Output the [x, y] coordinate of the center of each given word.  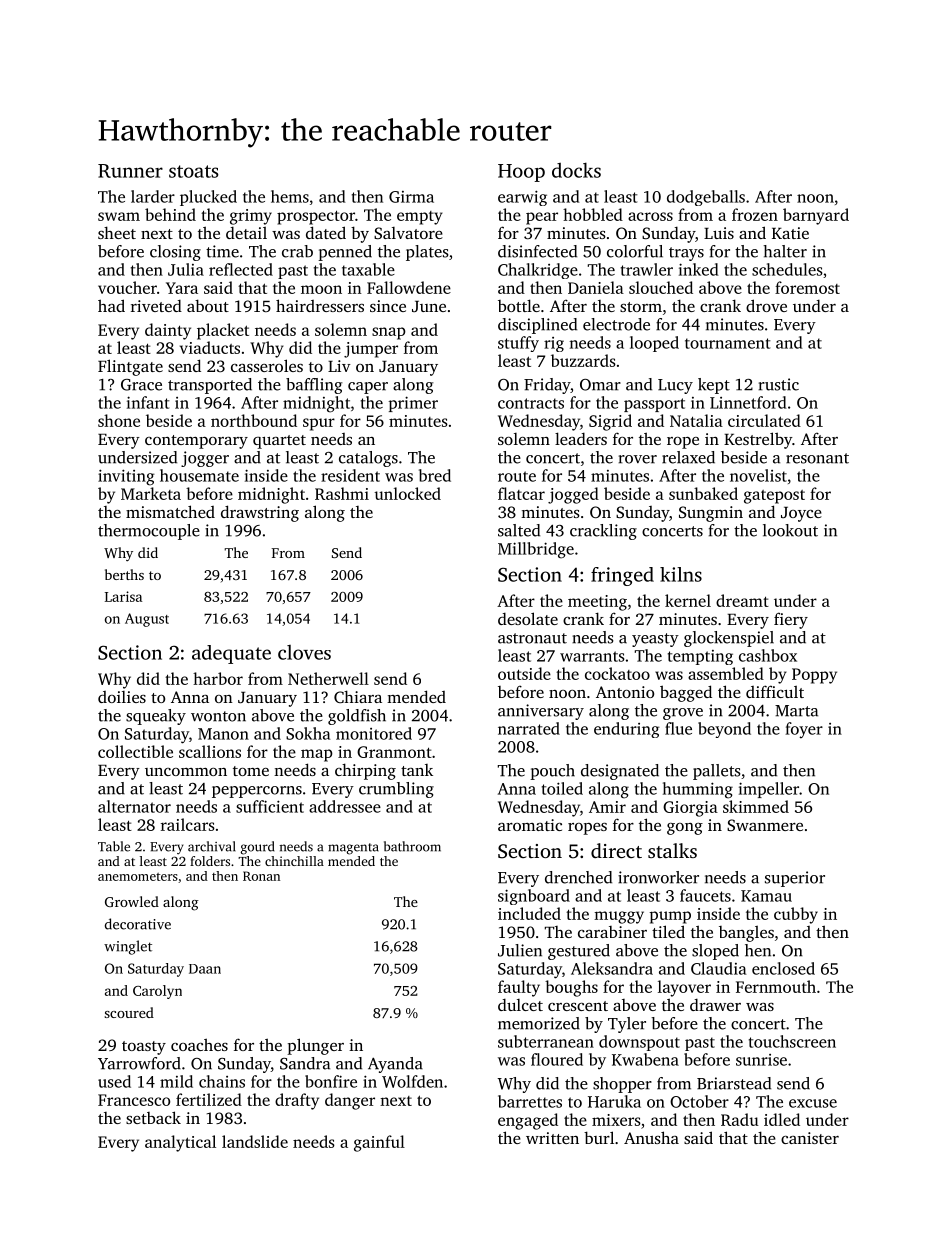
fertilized [209, 1099]
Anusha [651, 1137]
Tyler [627, 1025]
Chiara [358, 696]
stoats [194, 171]
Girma [411, 197]
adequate [231, 654]
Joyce [801, 514]
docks [576, 170]
